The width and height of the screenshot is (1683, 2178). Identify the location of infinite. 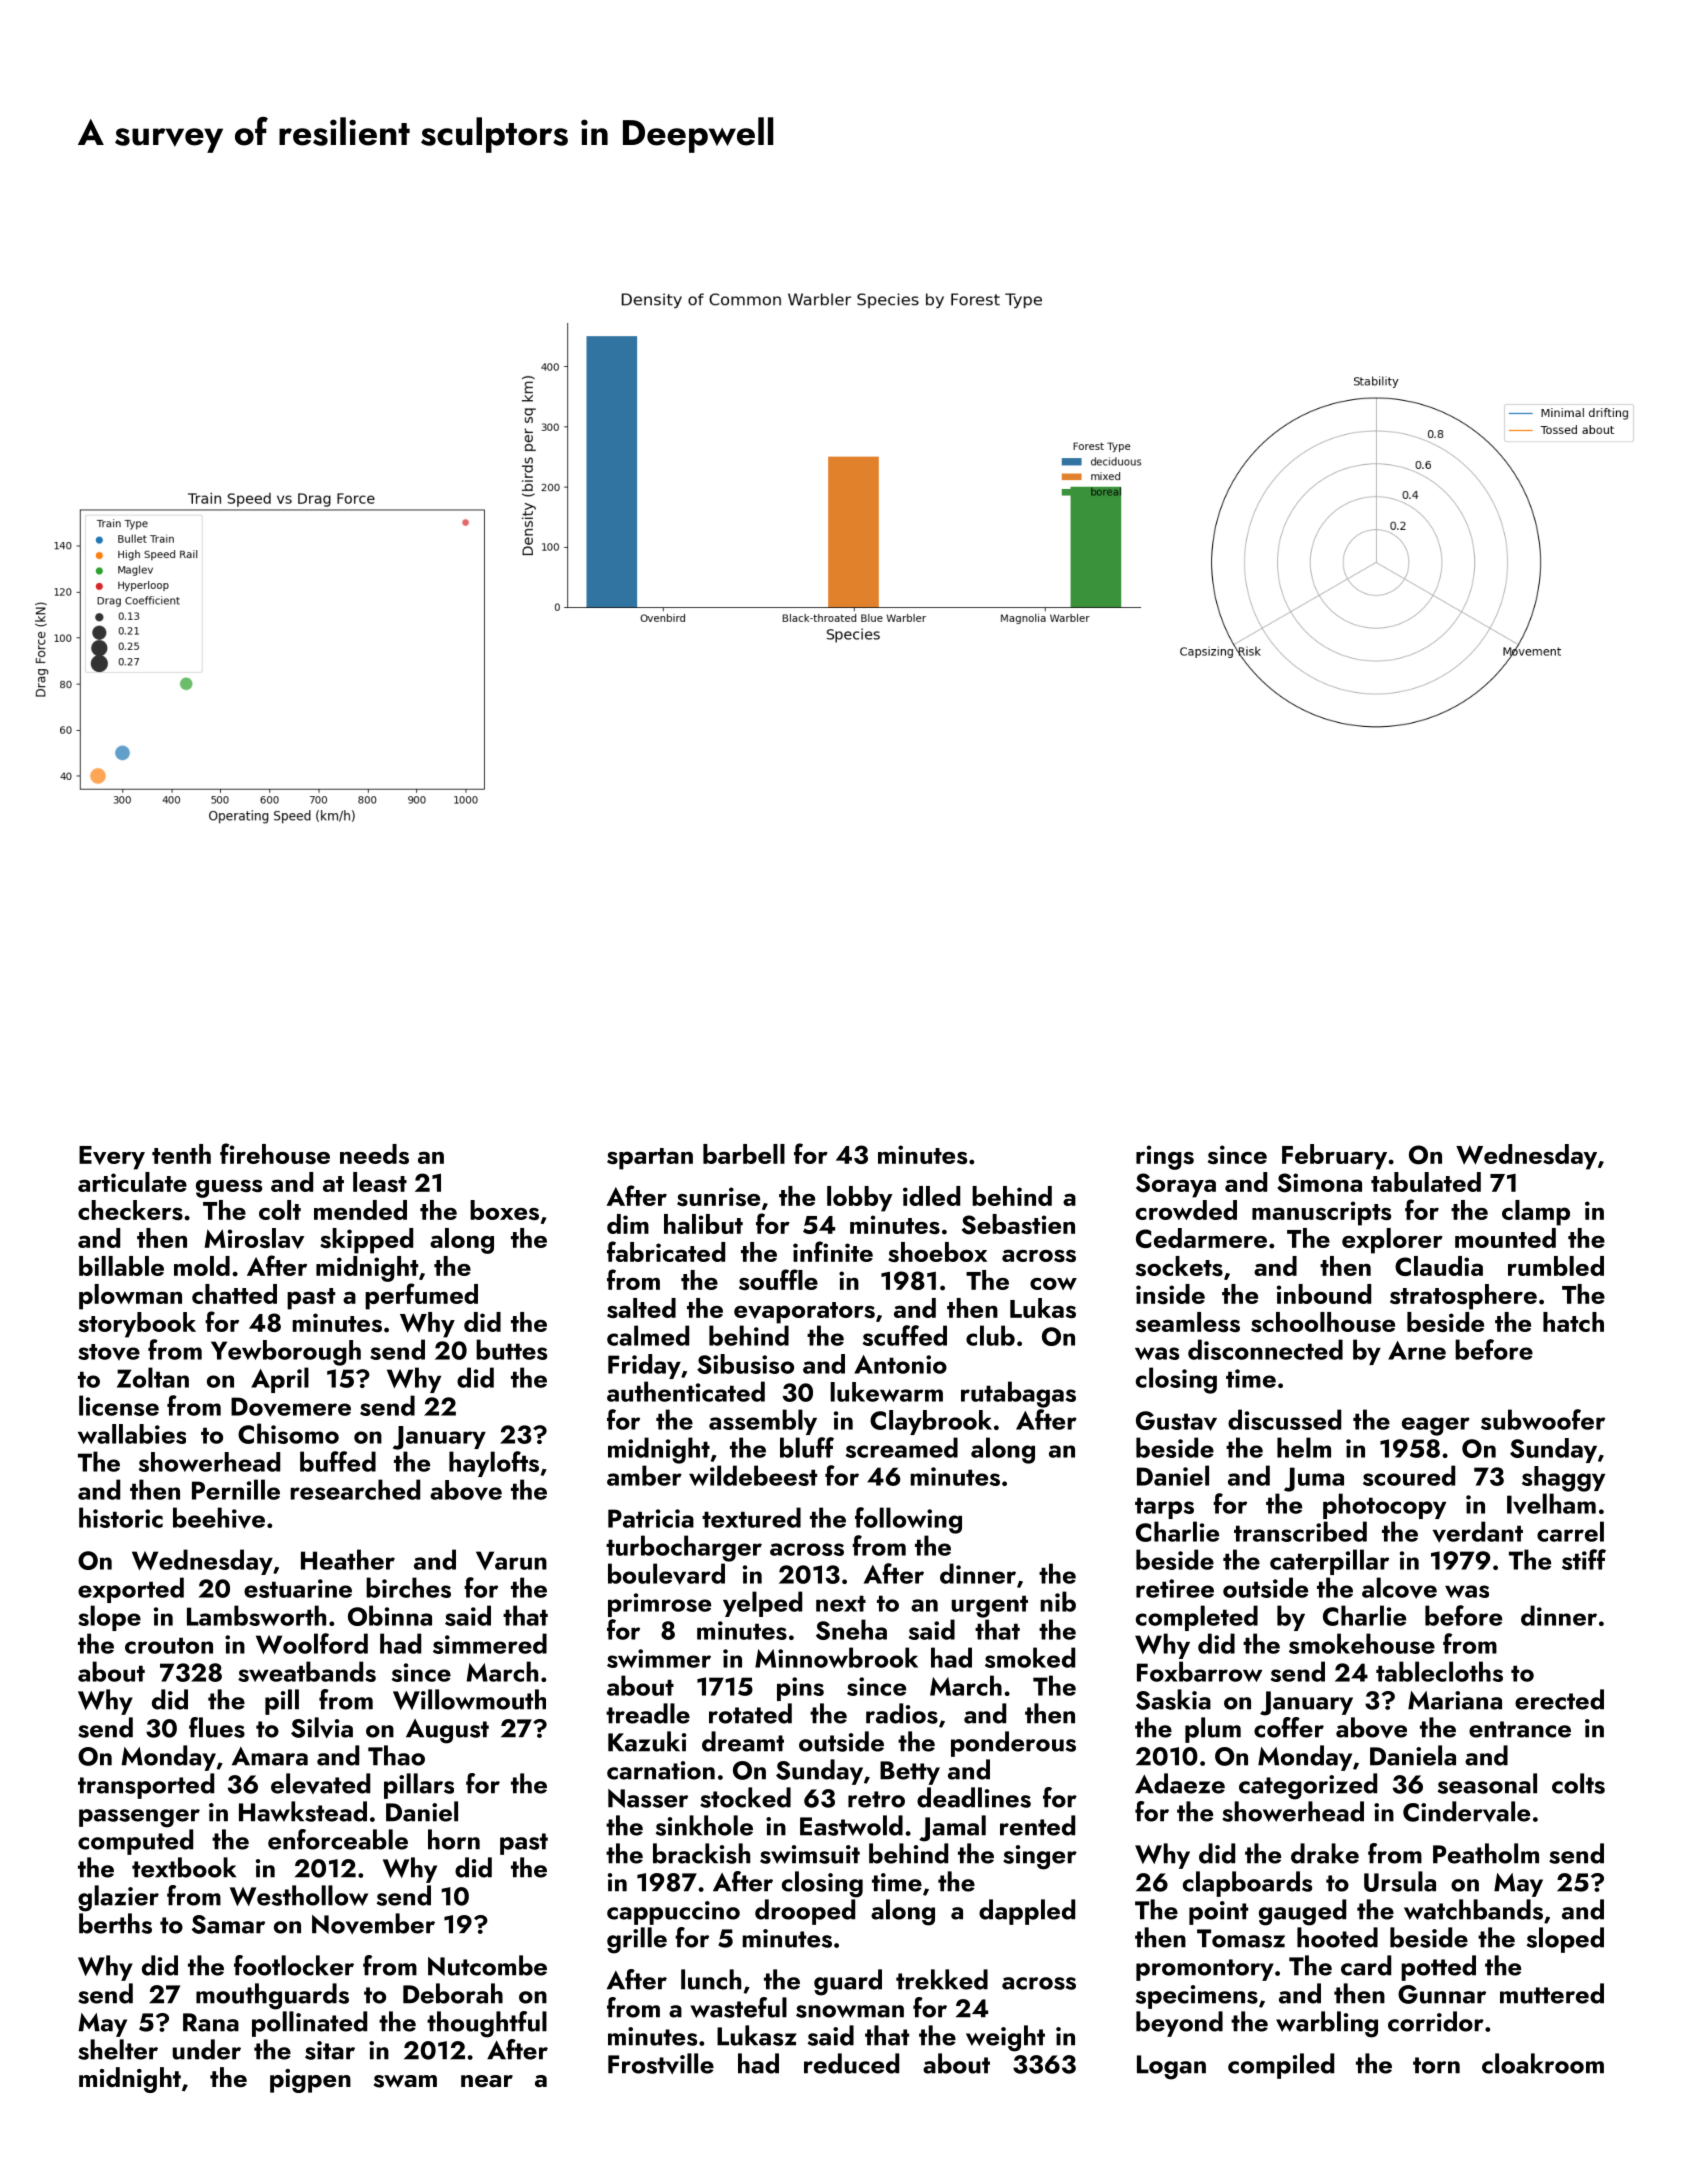
(833, 1251).
